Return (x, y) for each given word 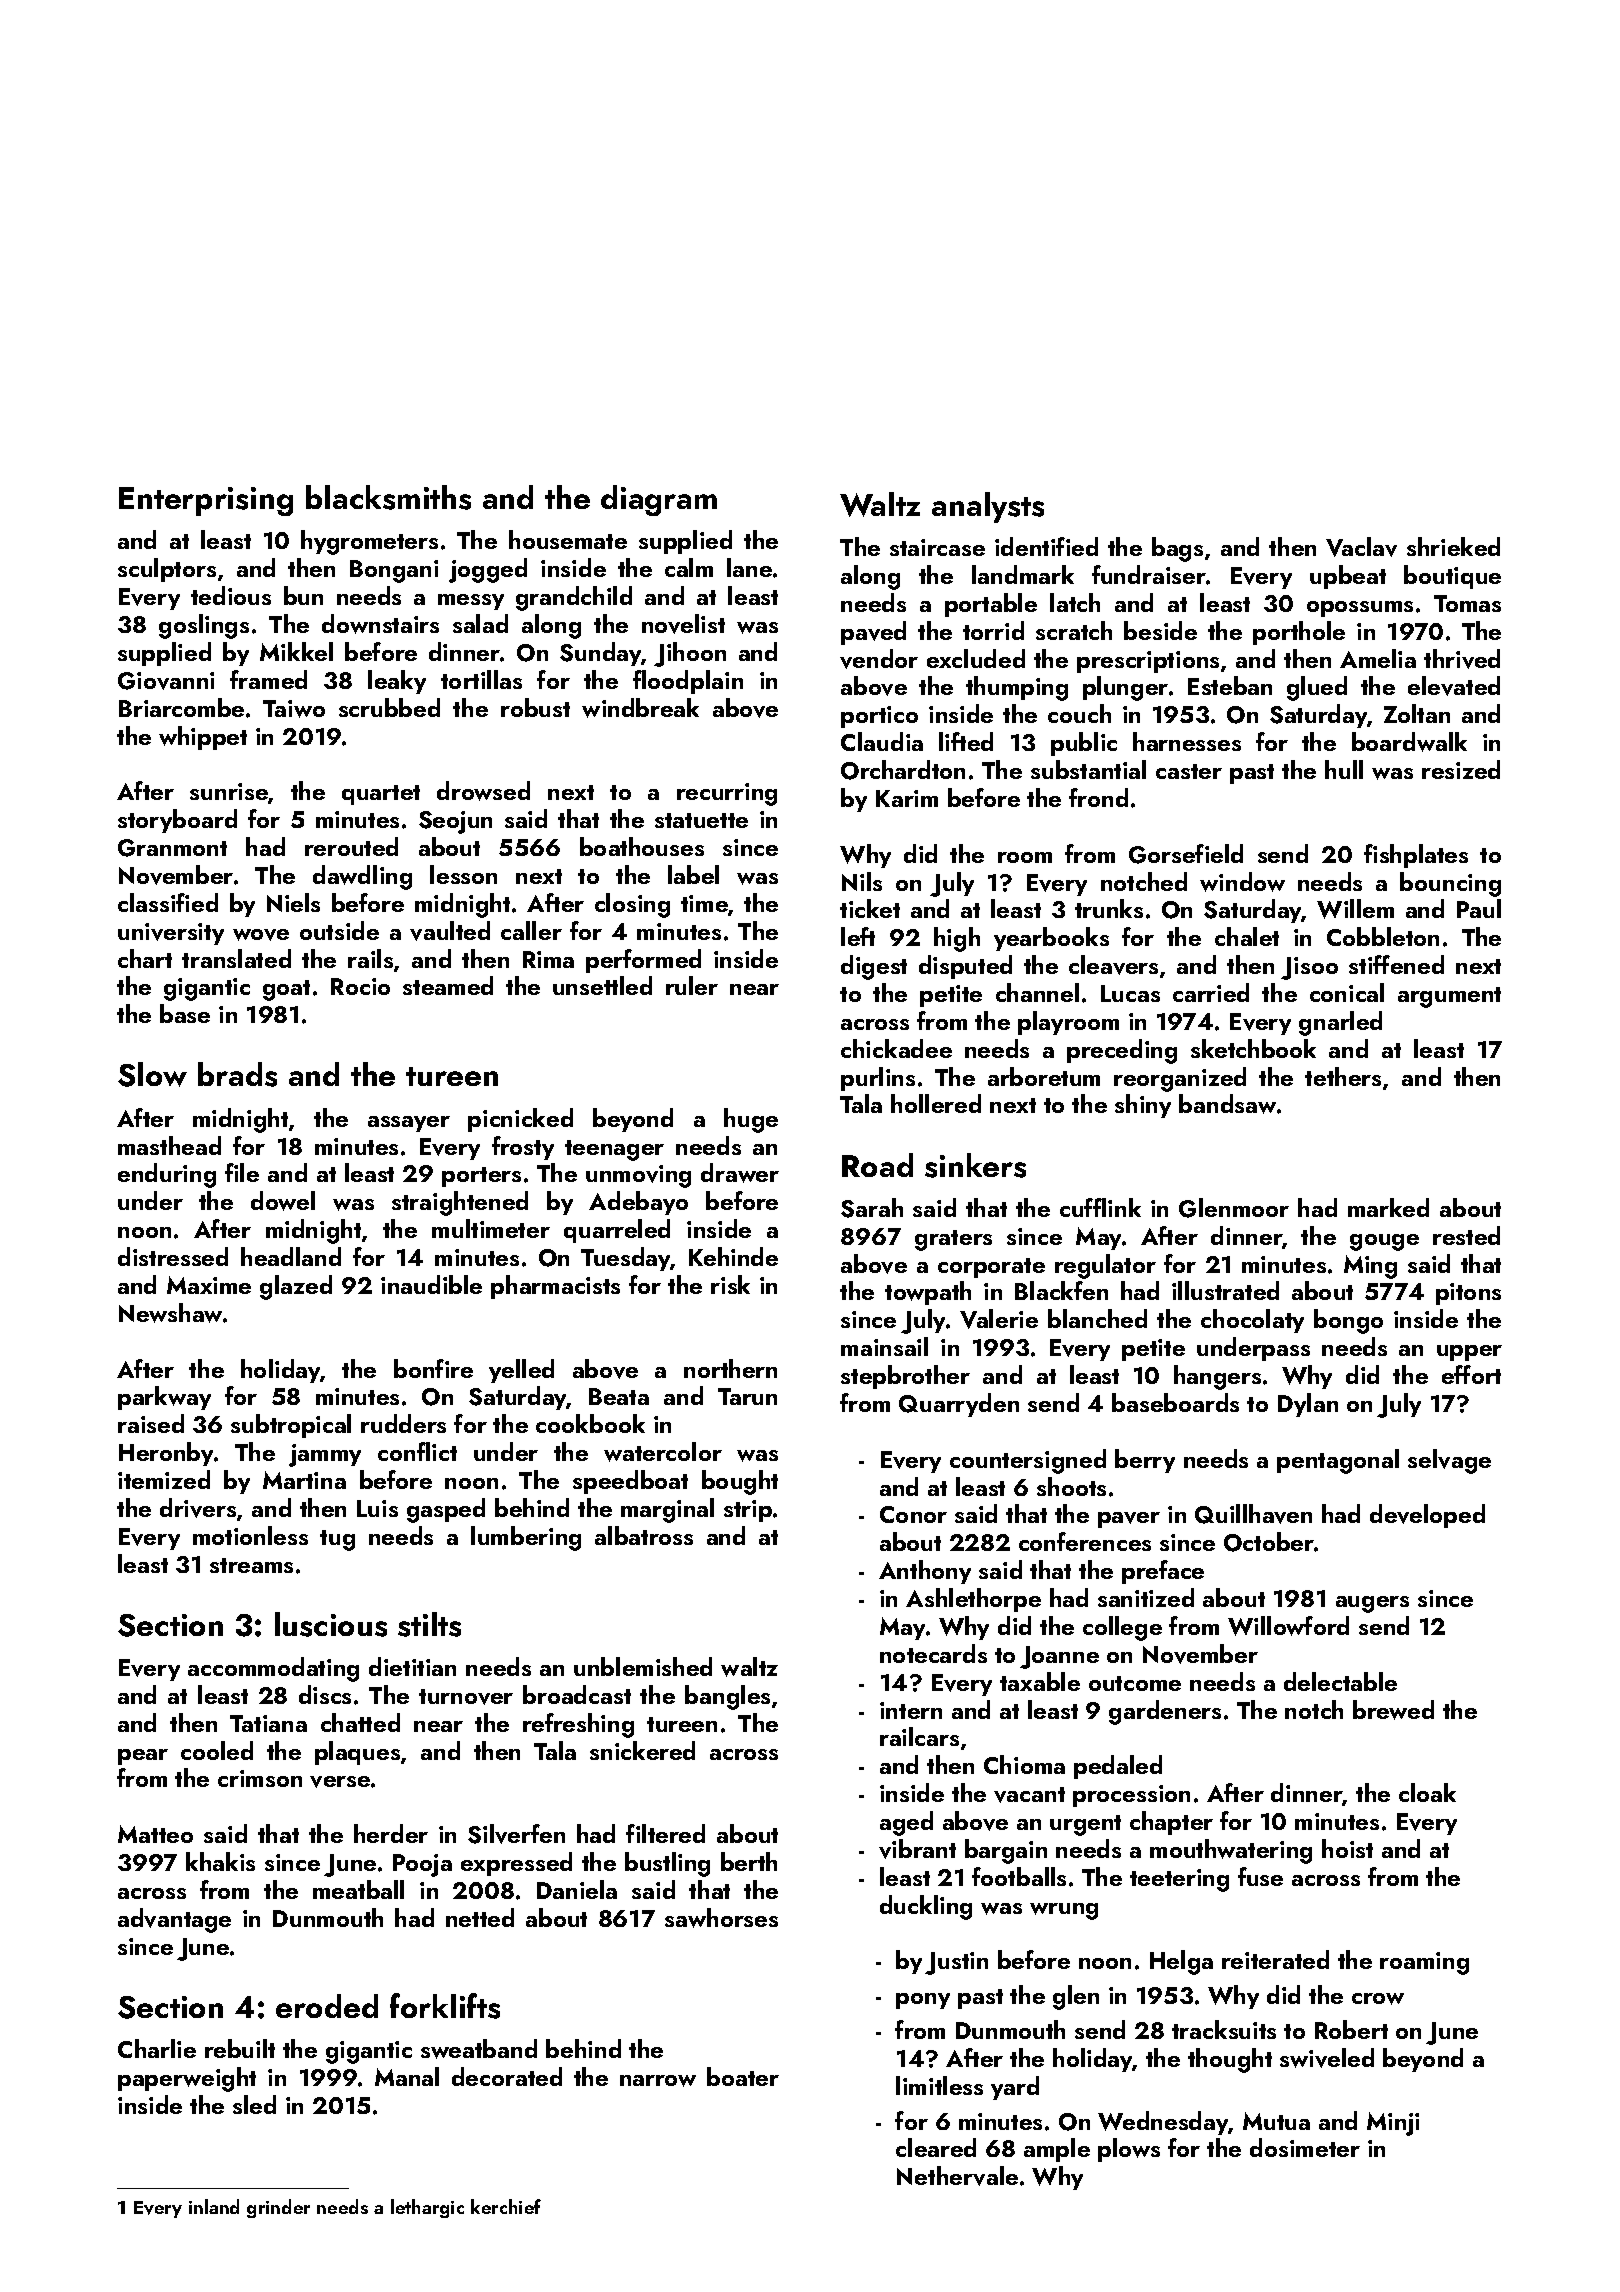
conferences (1085, 1541)
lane (749, 567)
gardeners (1165, 1712)
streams (251, 1565)
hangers (1217, 1377)
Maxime (209, 1285)
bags (1177, 549)
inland (214, 2206)
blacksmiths (388, 497)
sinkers (975, 1165)
